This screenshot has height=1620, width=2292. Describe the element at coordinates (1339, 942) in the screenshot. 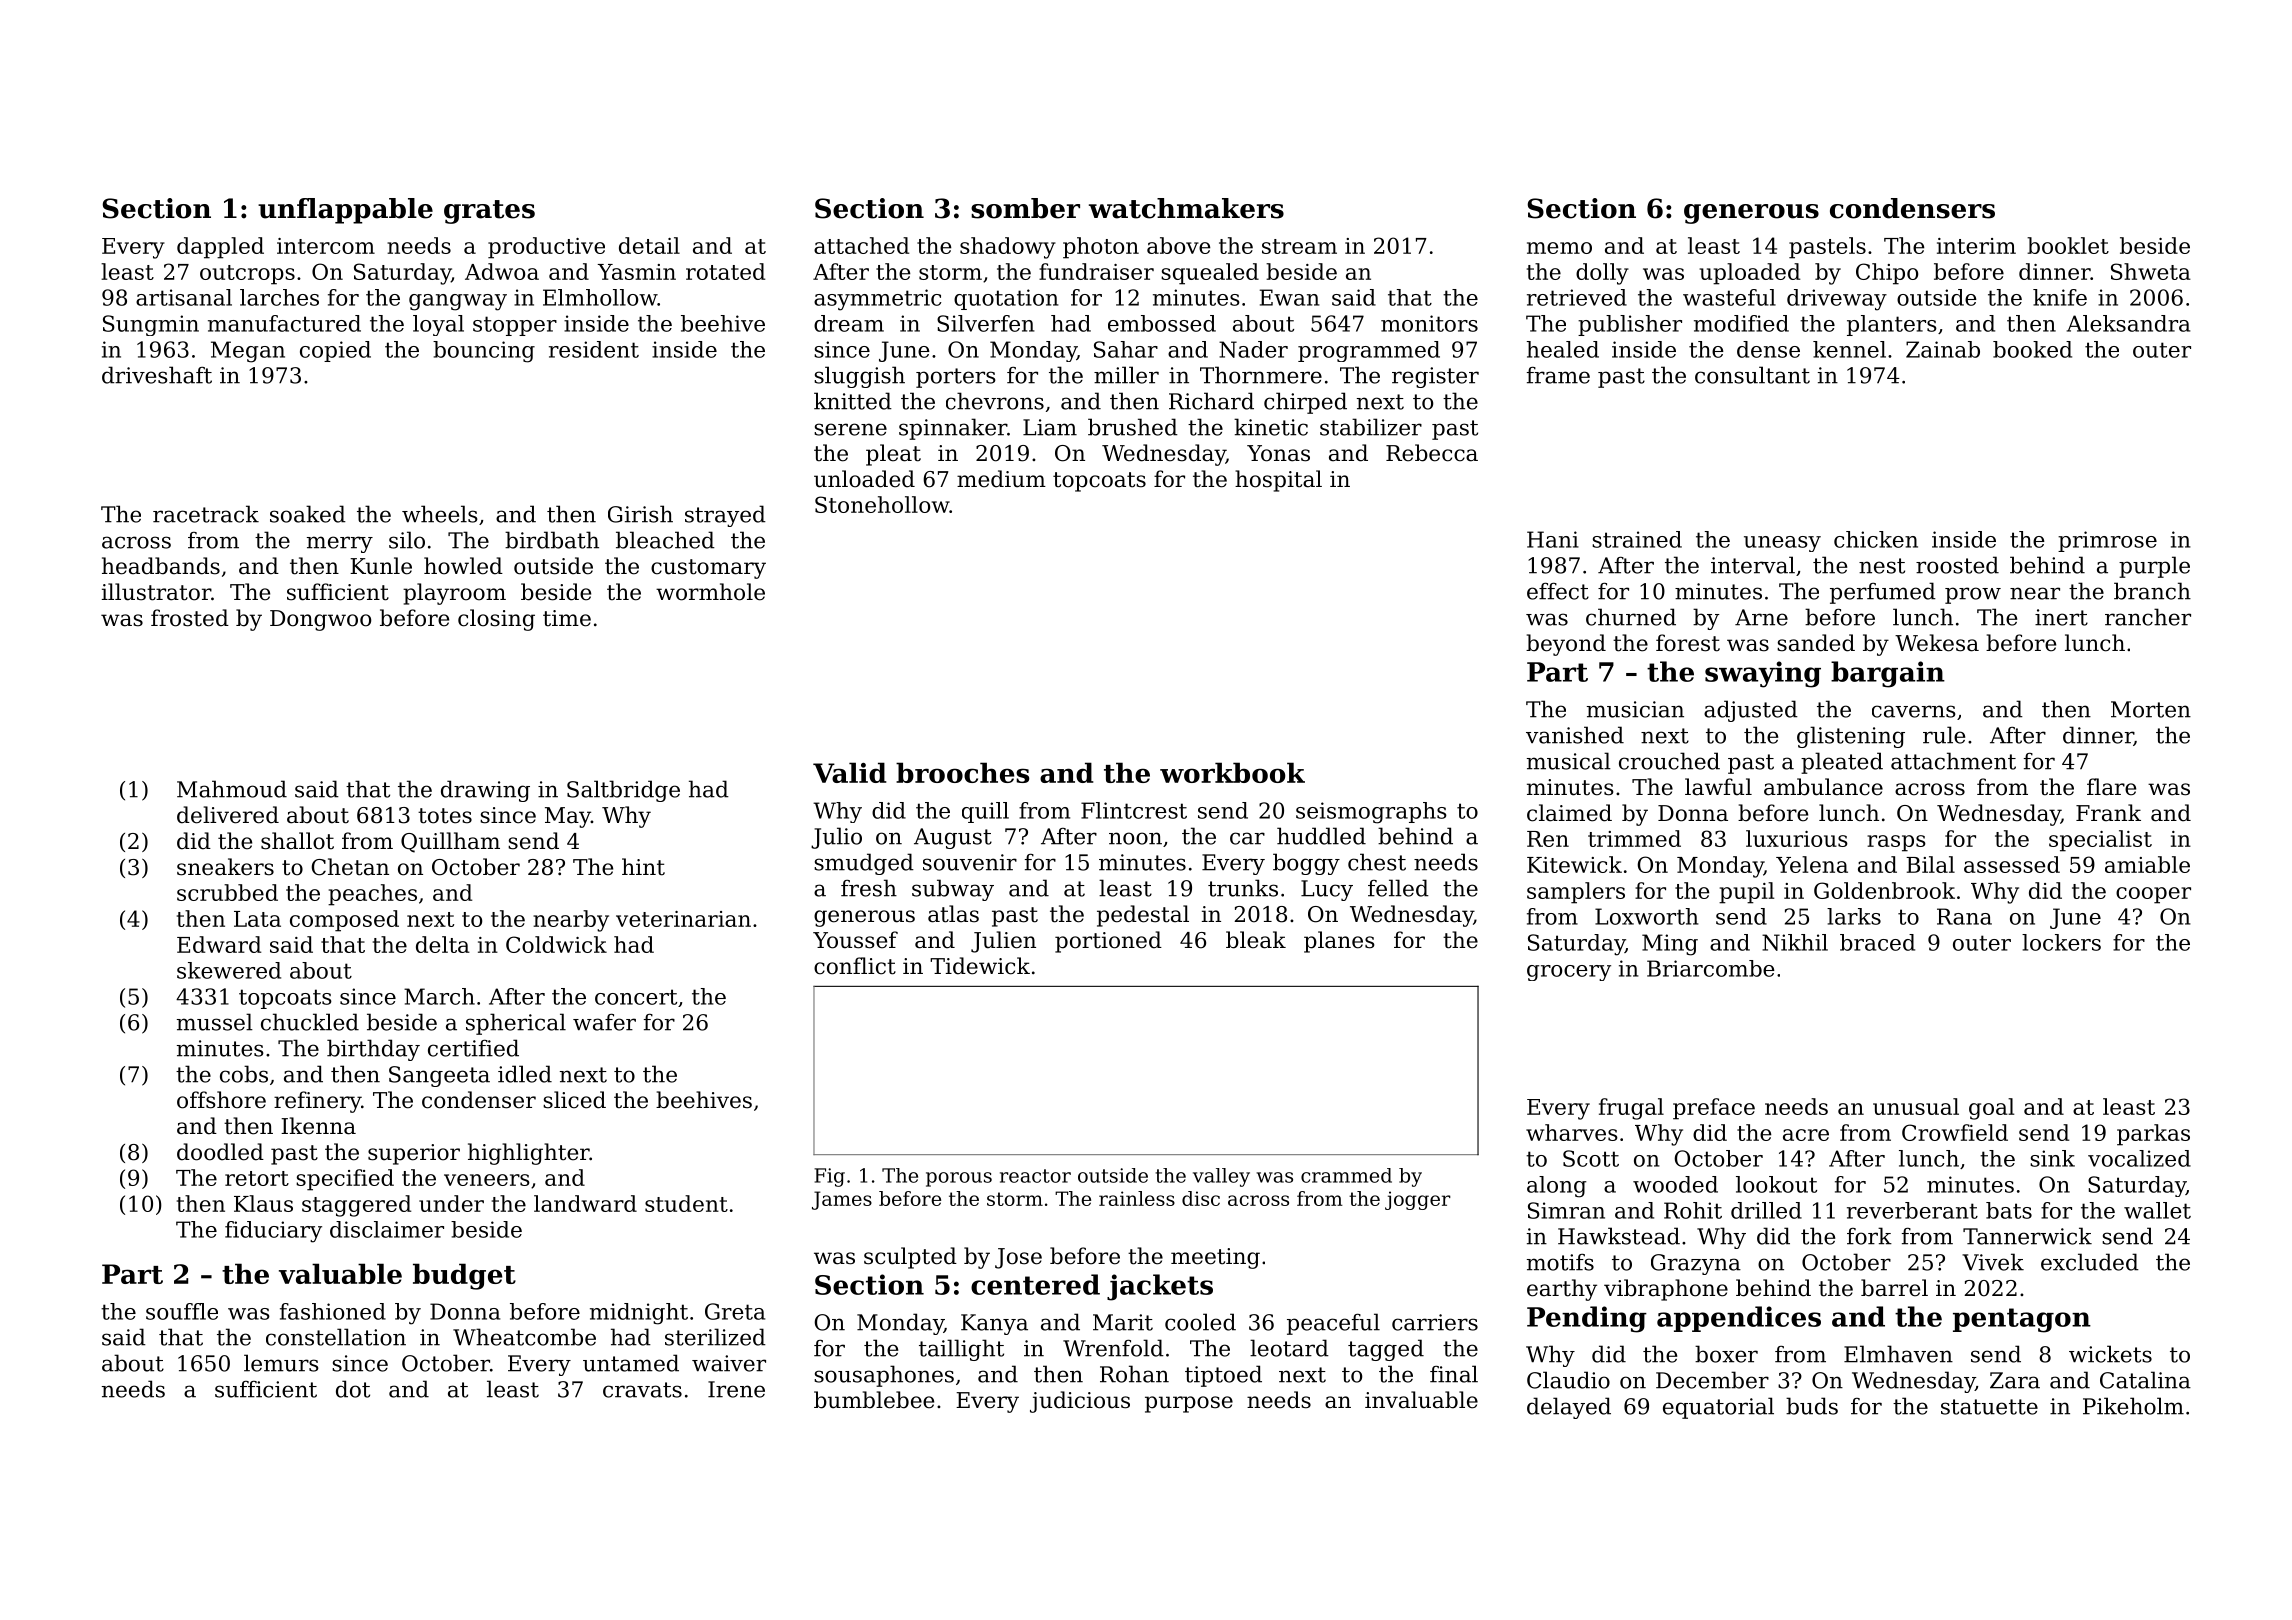

I see `planes` at that location.
